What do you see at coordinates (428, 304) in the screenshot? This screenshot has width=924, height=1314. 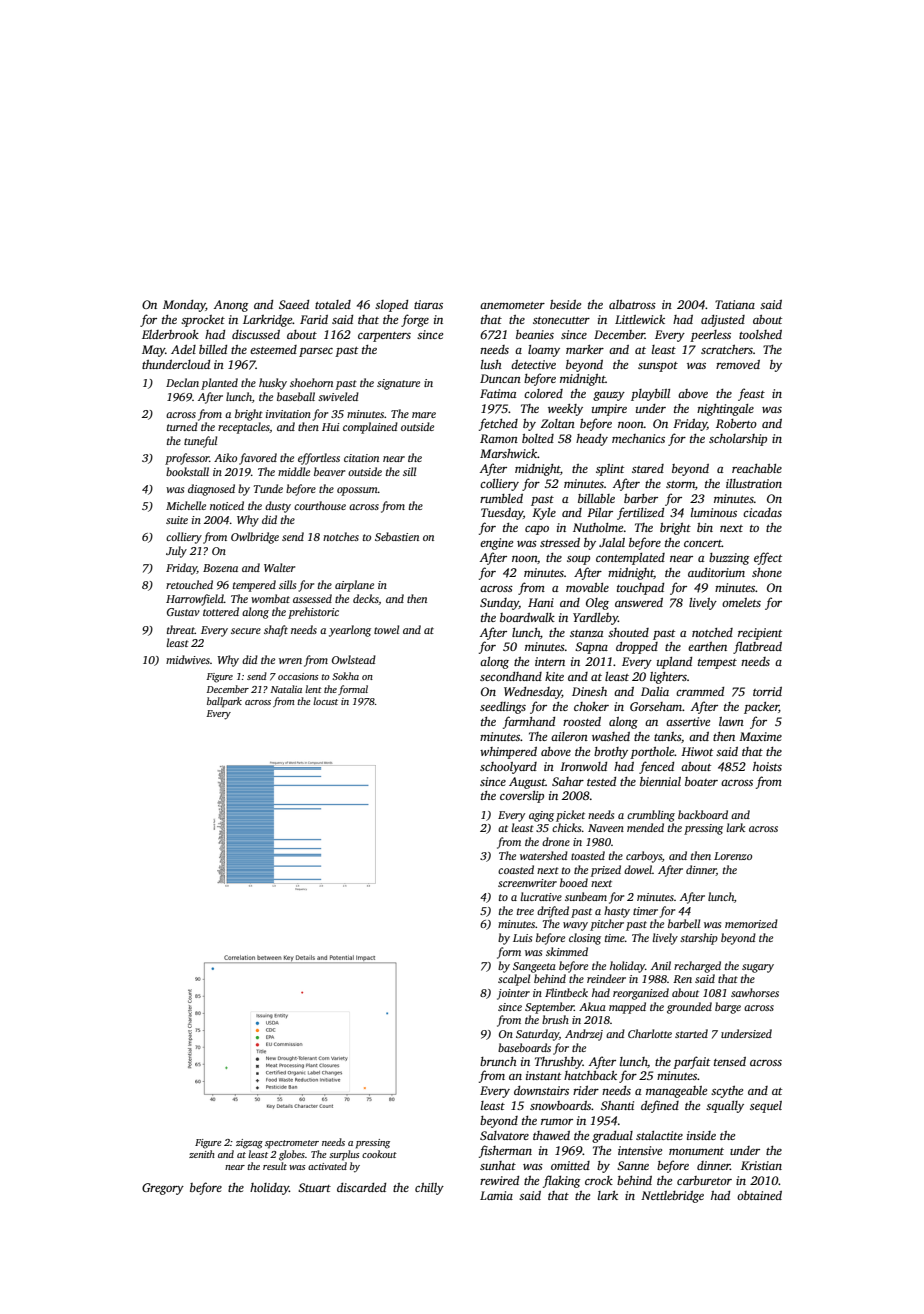 I see `tiaras` at bounding box center [428, 304].
